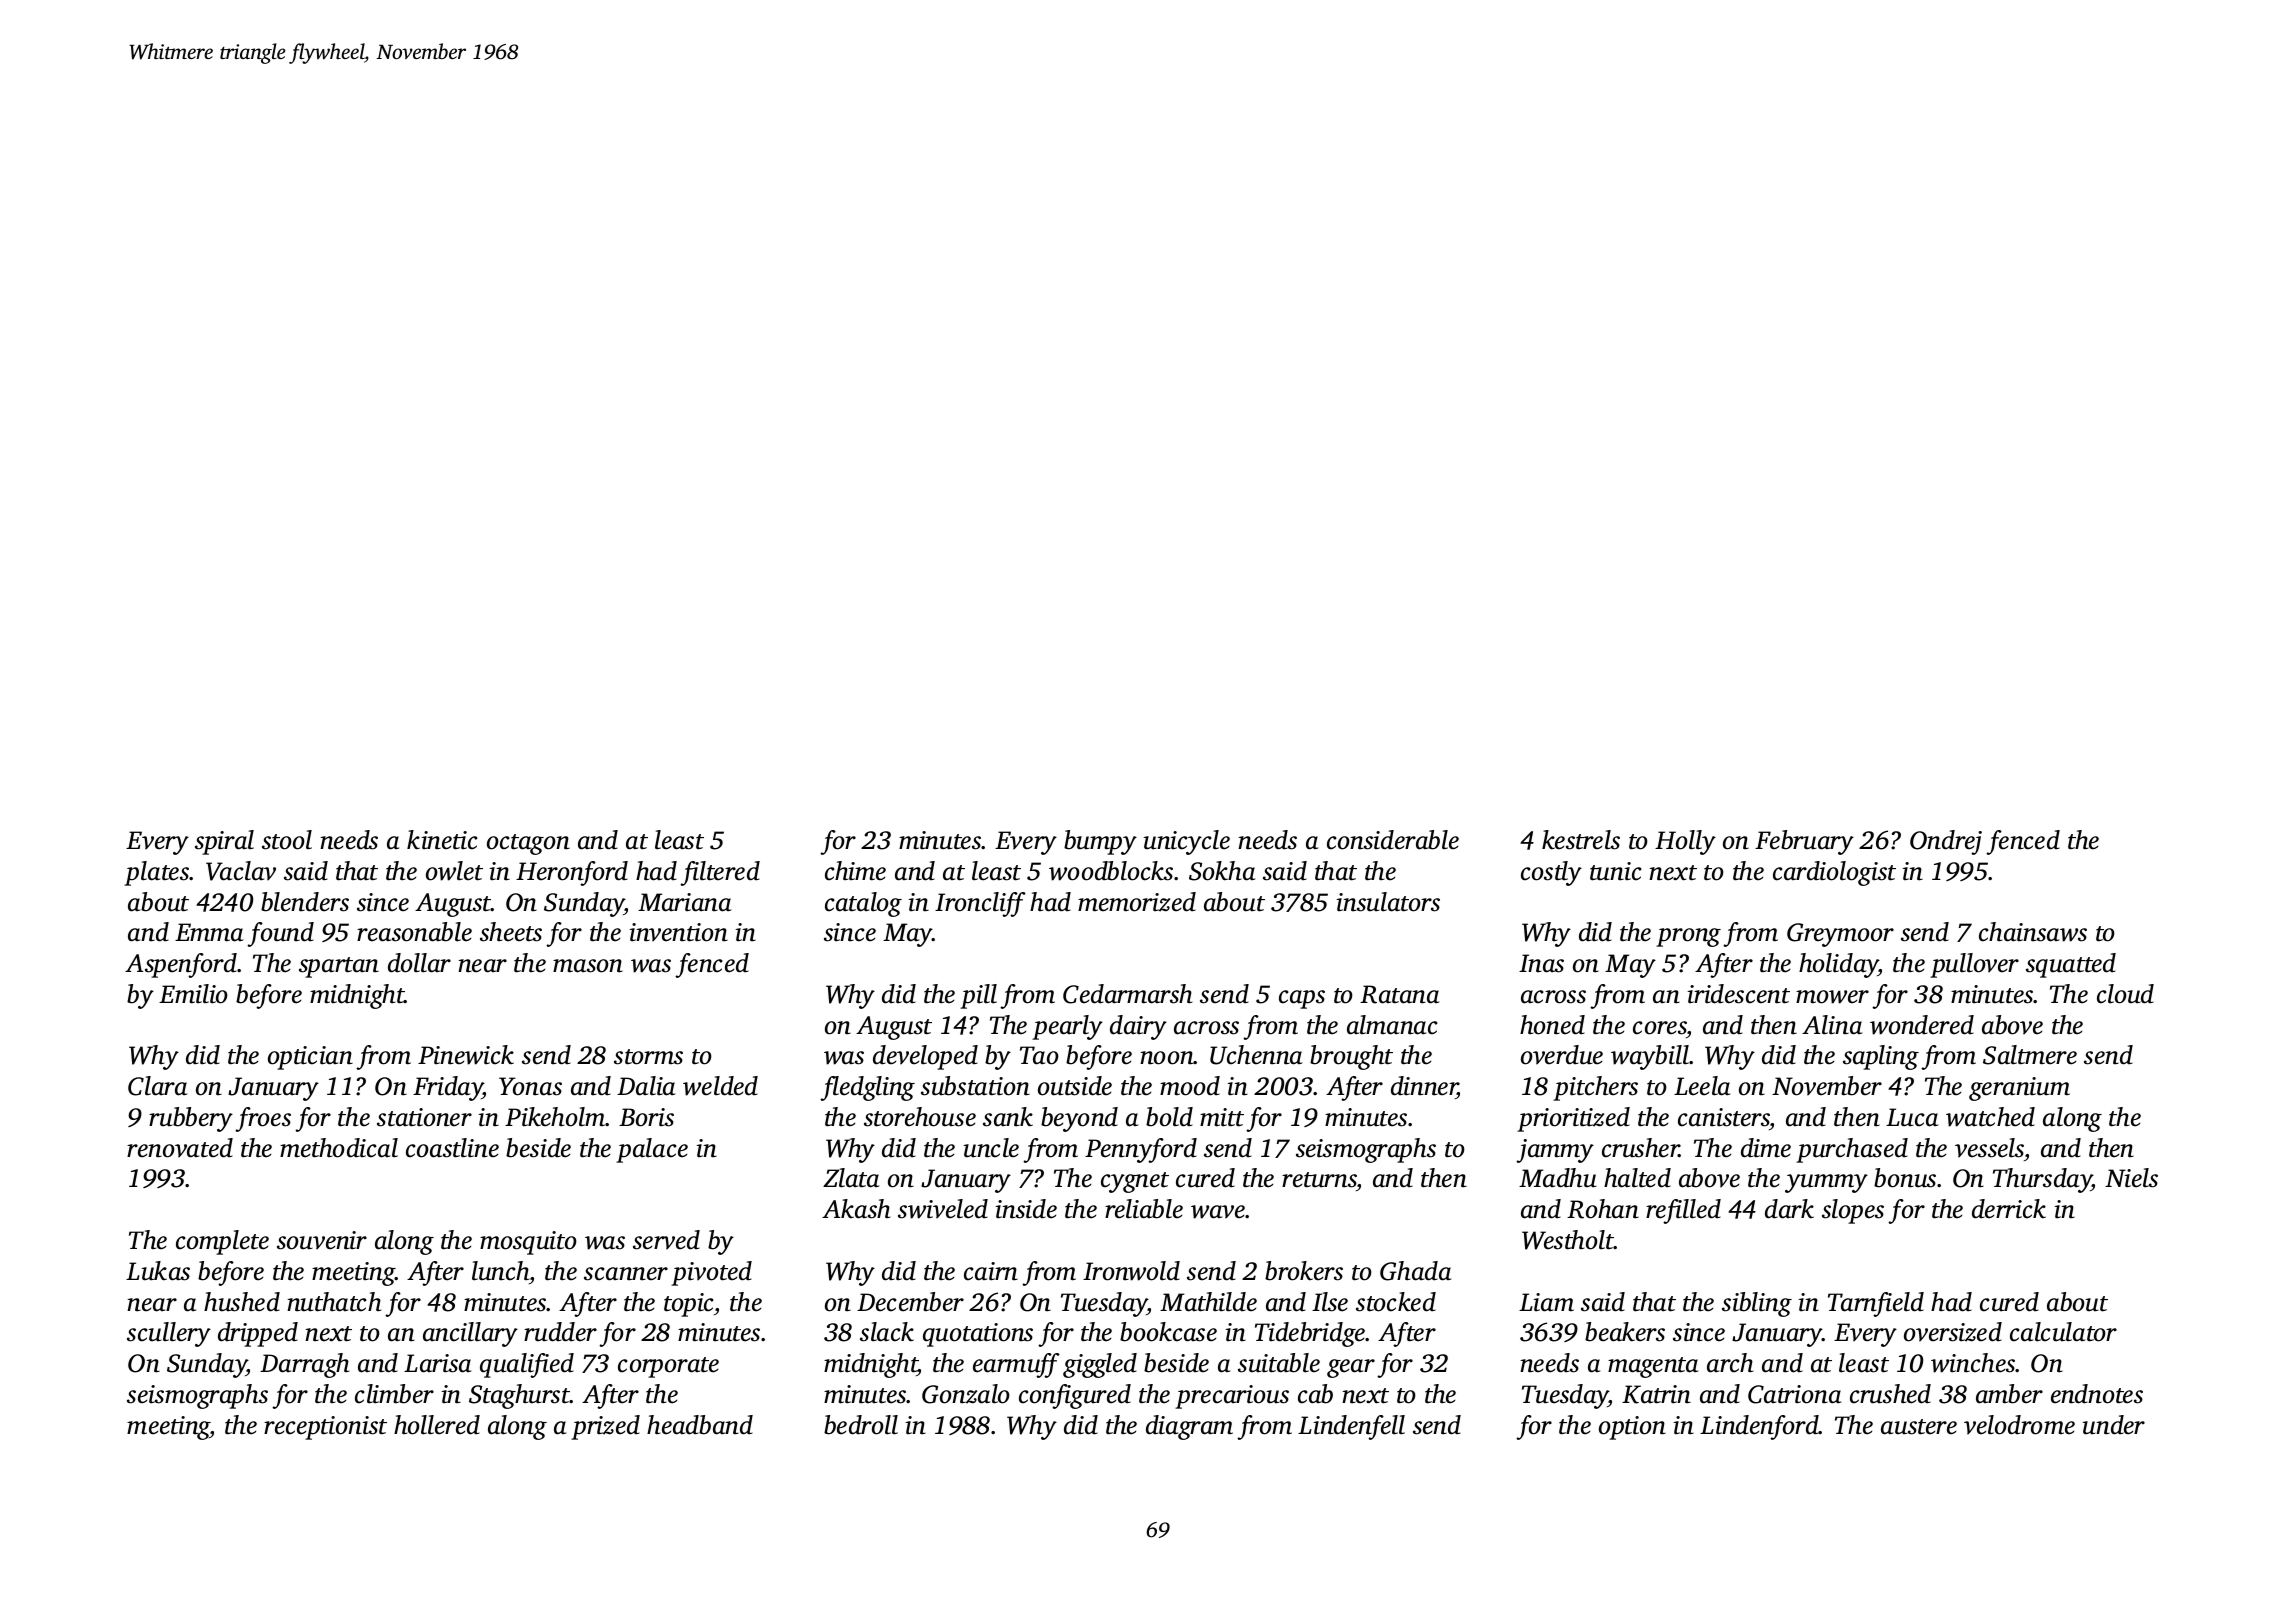 The width and height of the image is (2292, 1620). What do you see at coordinates (689, 1305) in the image?
I see `topic` at bounding box center [689, 1305].
